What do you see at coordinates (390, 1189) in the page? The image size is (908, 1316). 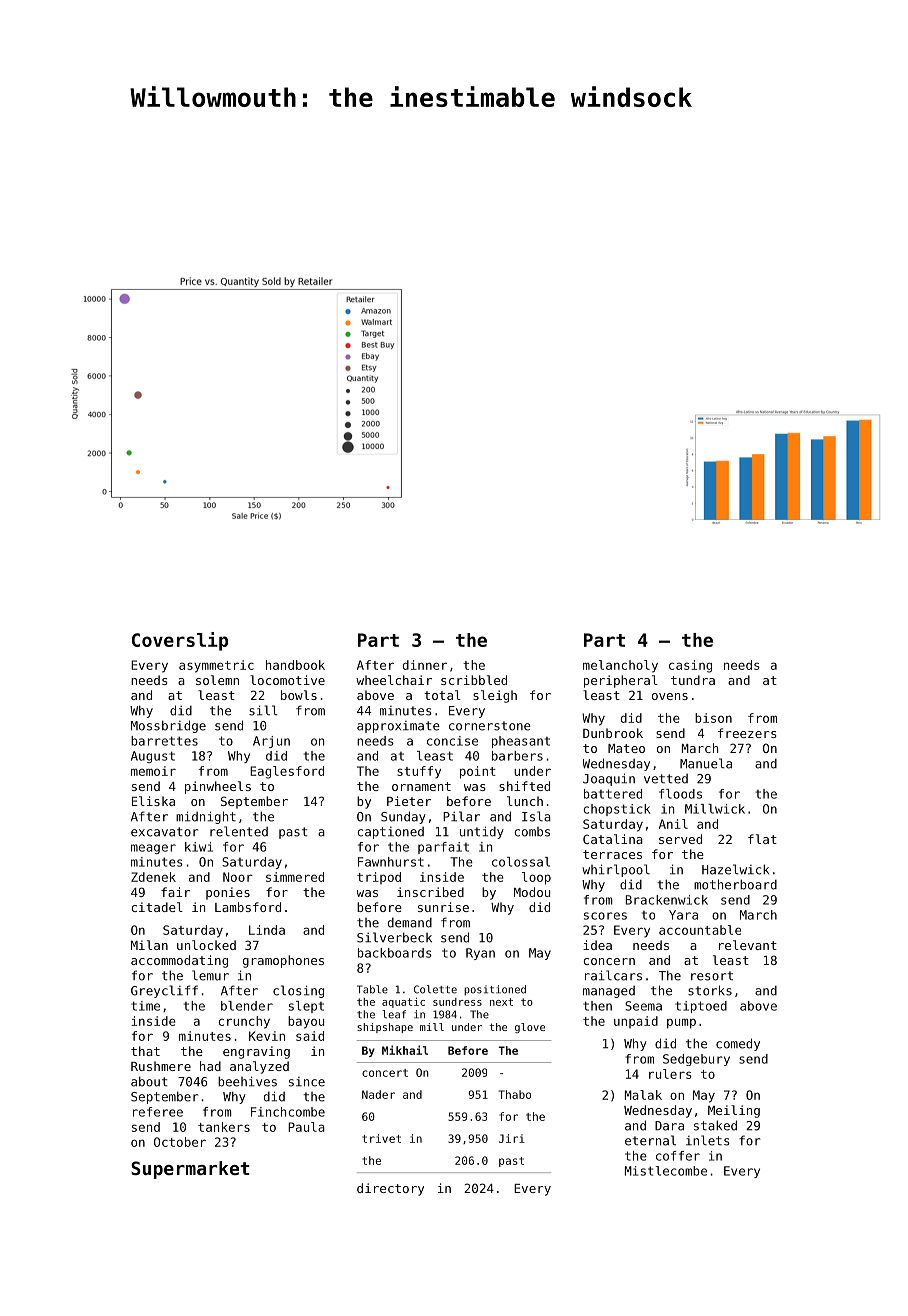 I see `directory` at bounding box center [390, 1189].
